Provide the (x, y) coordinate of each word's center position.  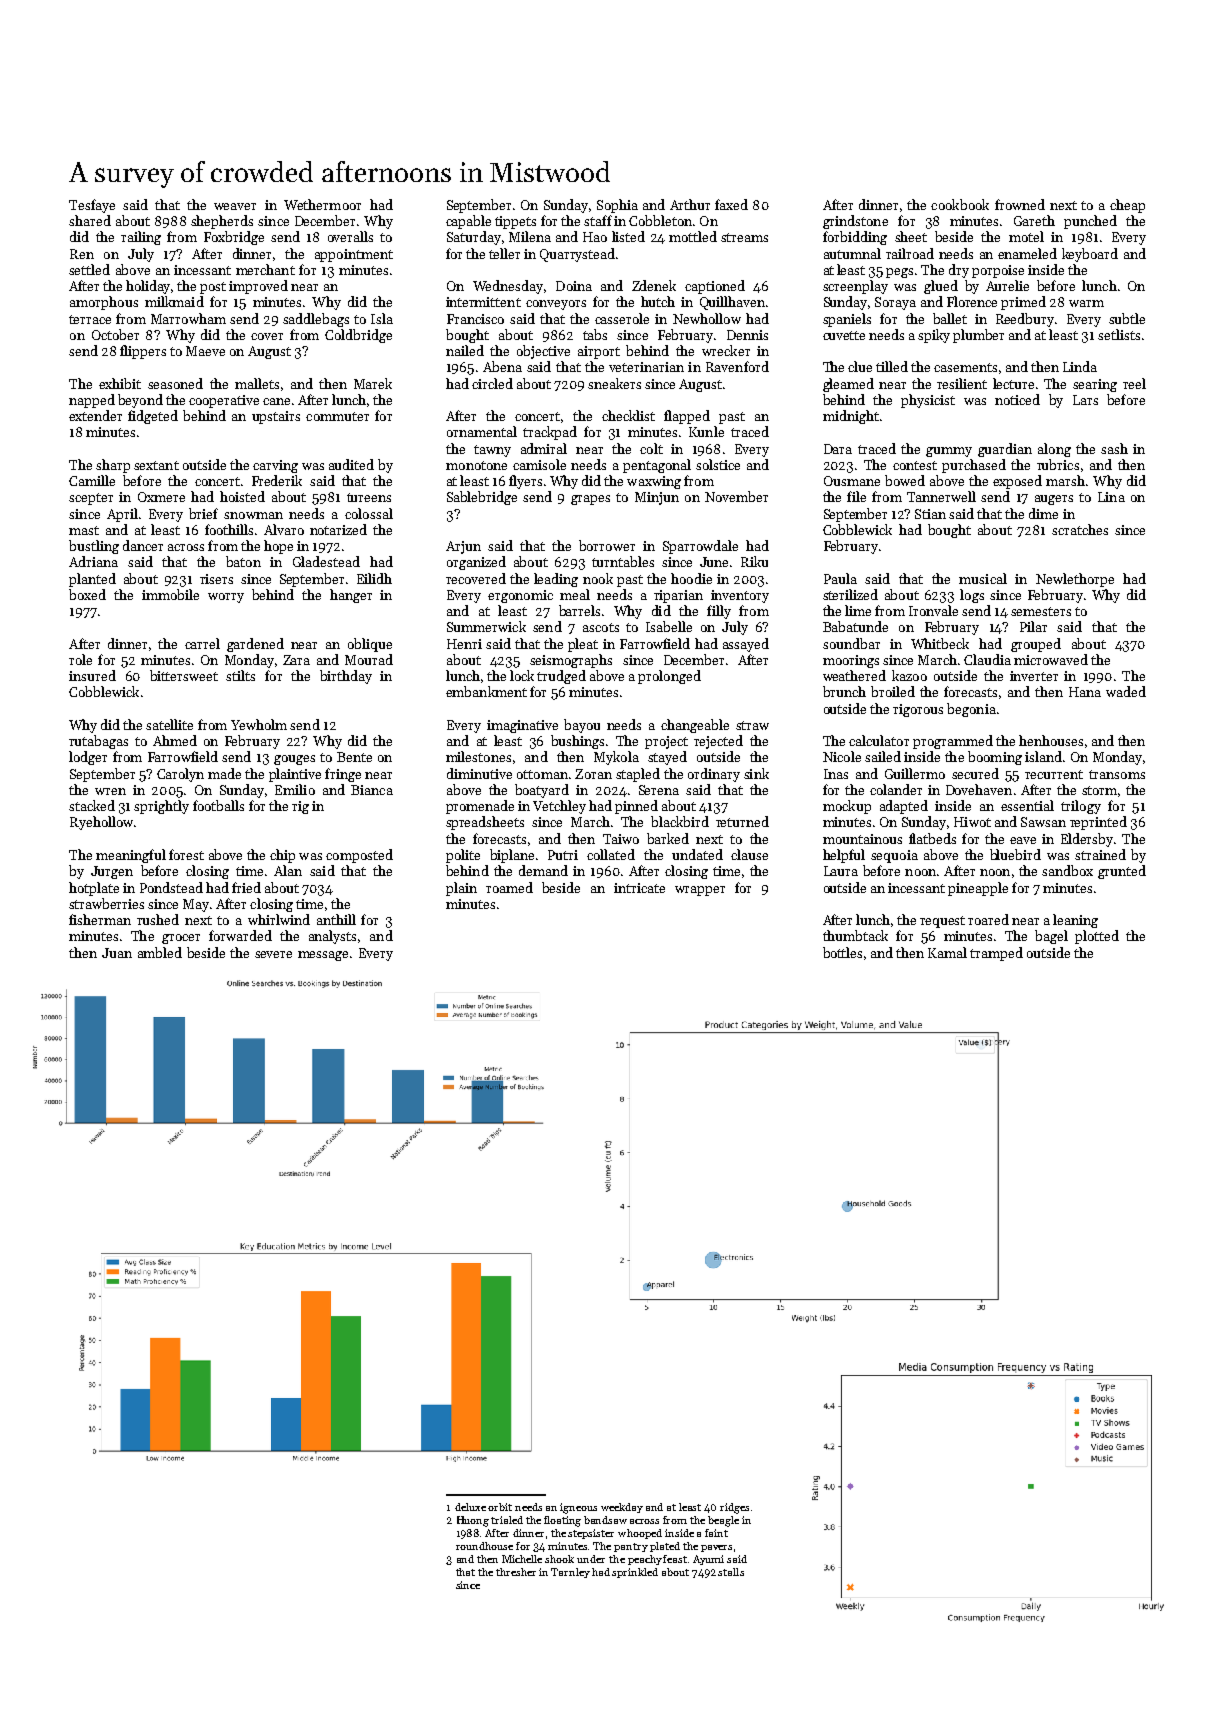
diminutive (479, 773)
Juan (117, 953)
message (323, 956)
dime (1043, 513)
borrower (607, 545)
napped (92, 401)
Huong (473, 1521)
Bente (354, 757)
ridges (734, 1508)
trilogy (1081, 807)
